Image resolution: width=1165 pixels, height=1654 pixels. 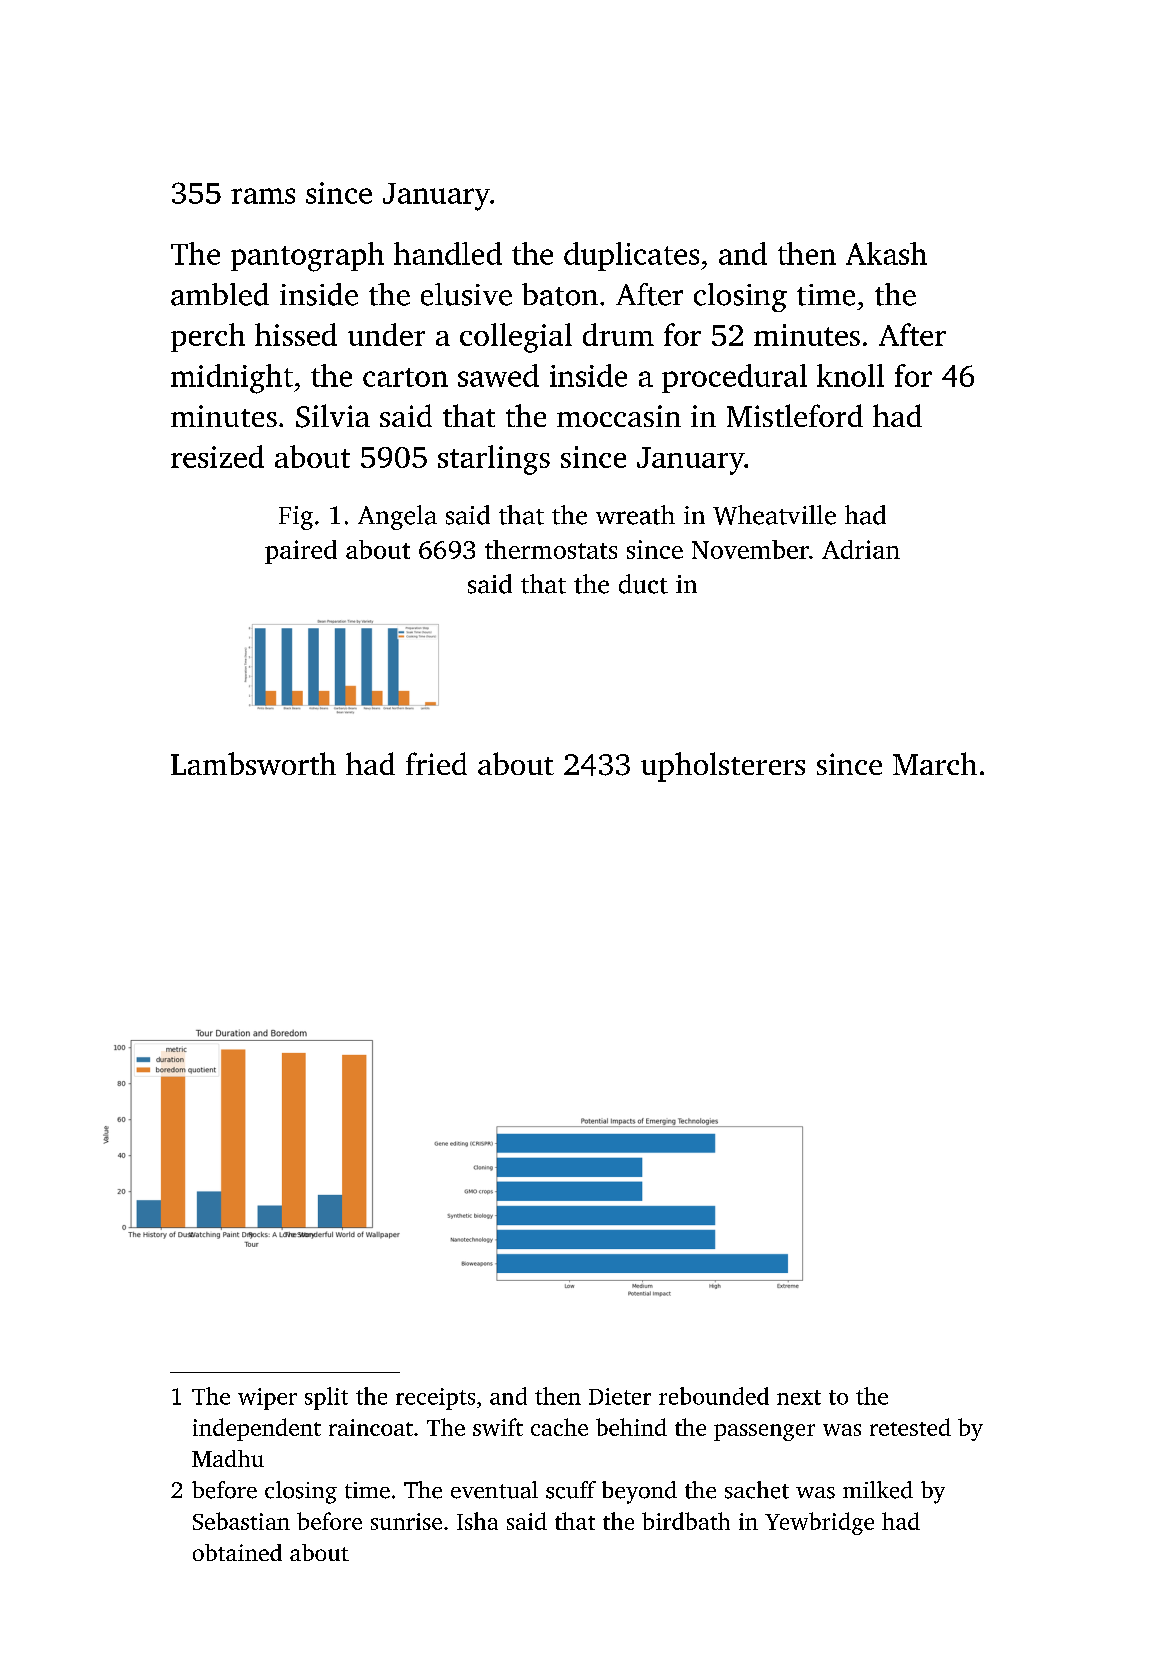 I want to click on ambled, so click(x=220, y=294).
